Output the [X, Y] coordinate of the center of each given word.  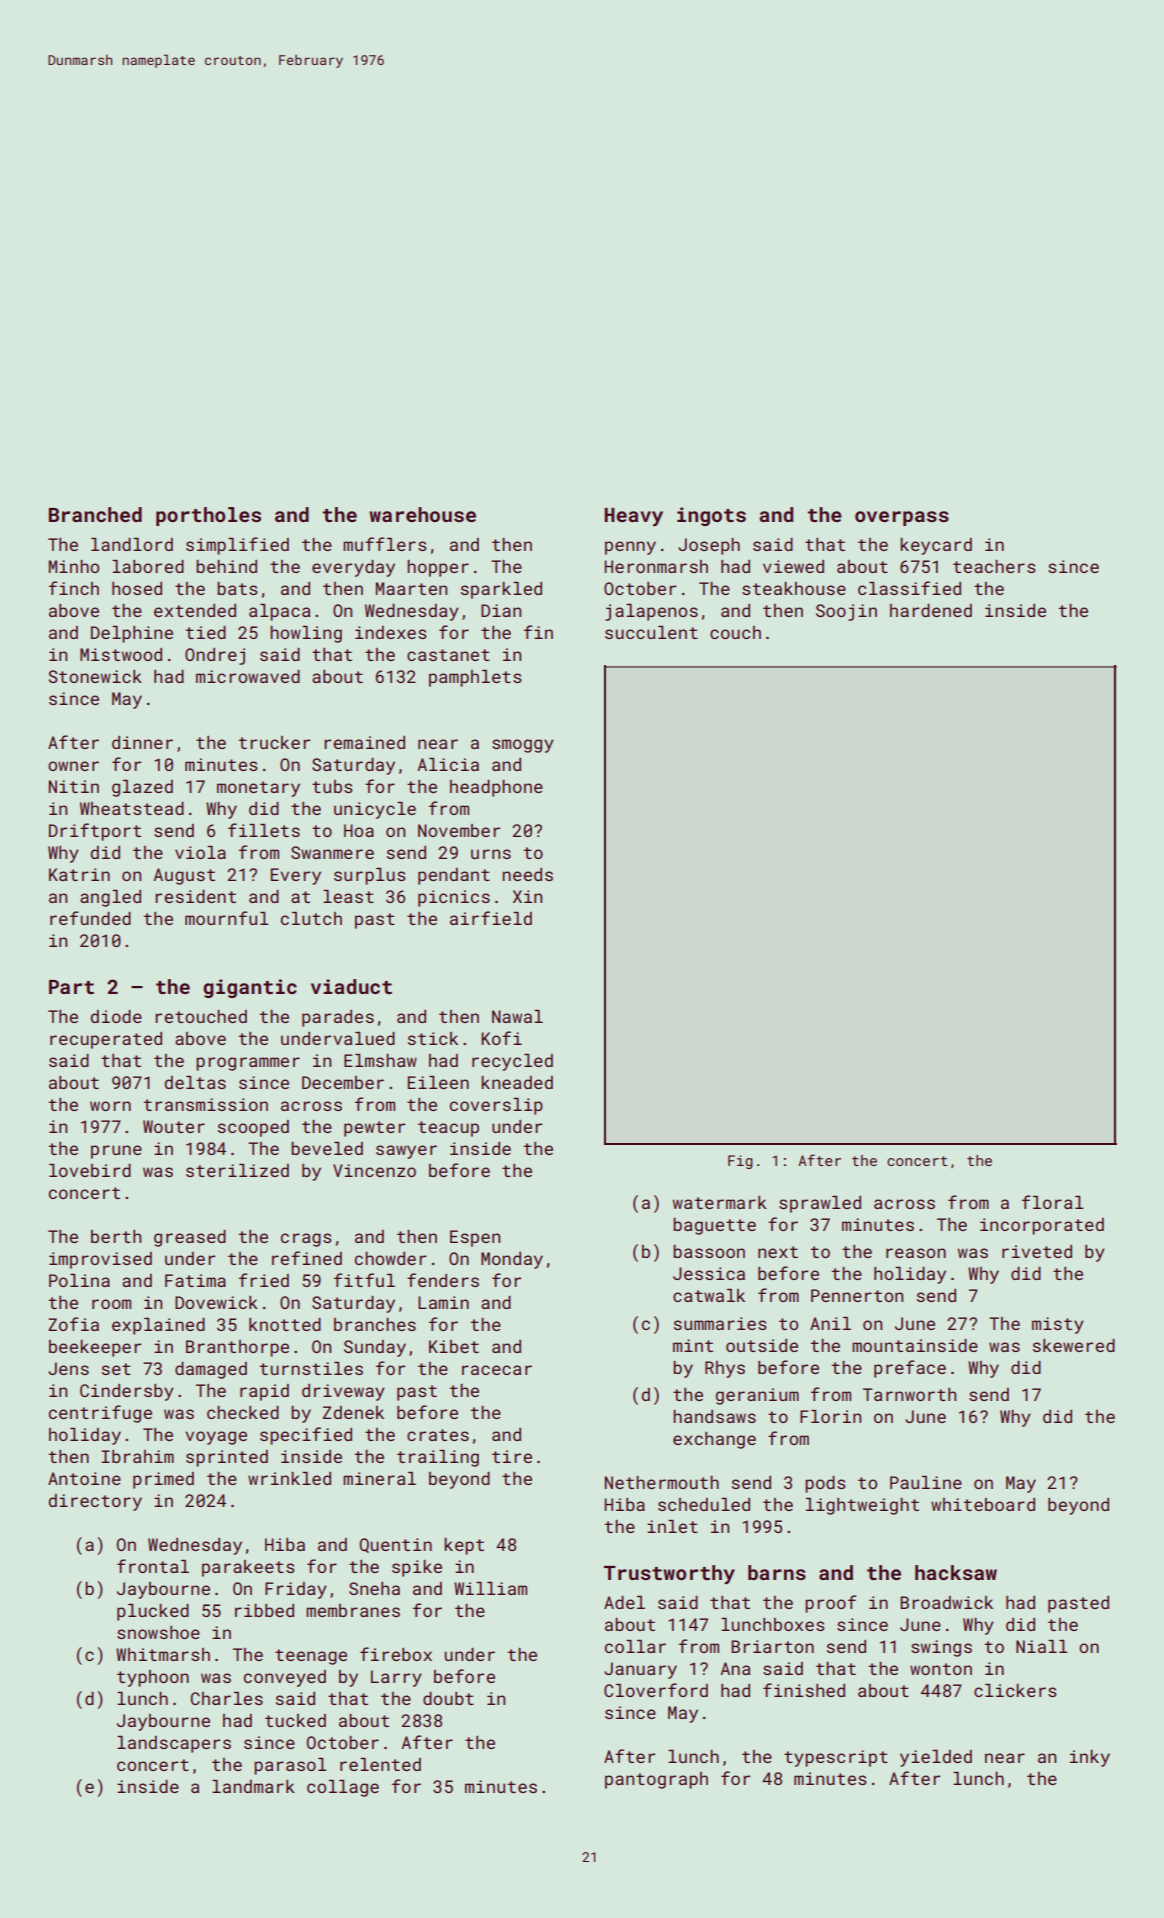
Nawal [517, 1016]
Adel [624, 1602]
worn [110, 1106]
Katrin [79, 874]
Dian [501, 610]
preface [910, 1369]
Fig [740, 1162]
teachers [994, 566]
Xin [527, 896]
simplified [237, 546]
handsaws [714, 1416]
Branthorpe [237, 1348]
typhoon [153, 1678]
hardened [931, 610]
